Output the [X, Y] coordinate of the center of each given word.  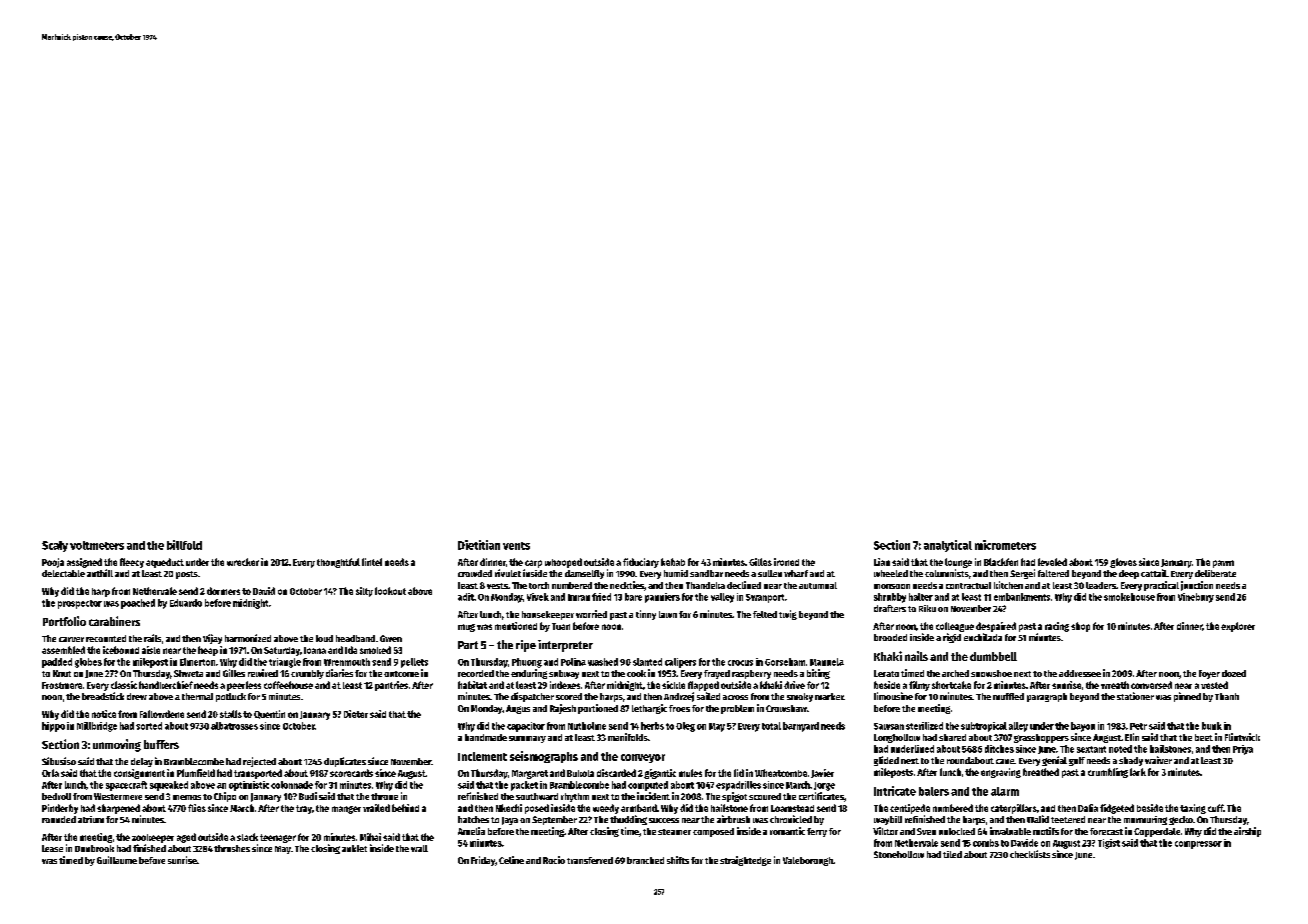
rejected [259, 762]
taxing [1193, 809]
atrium [91, 819]
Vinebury [1196, 598]
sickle [673, 685]
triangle [285, 663]
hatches [473, 819]
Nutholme [587, 726]
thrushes [232, 848]
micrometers [1005, 545]
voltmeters [97, 545]
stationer [1135, 696]
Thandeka [705, 585]
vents [516, 546]
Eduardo [186, 603]
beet [1204, 737]
